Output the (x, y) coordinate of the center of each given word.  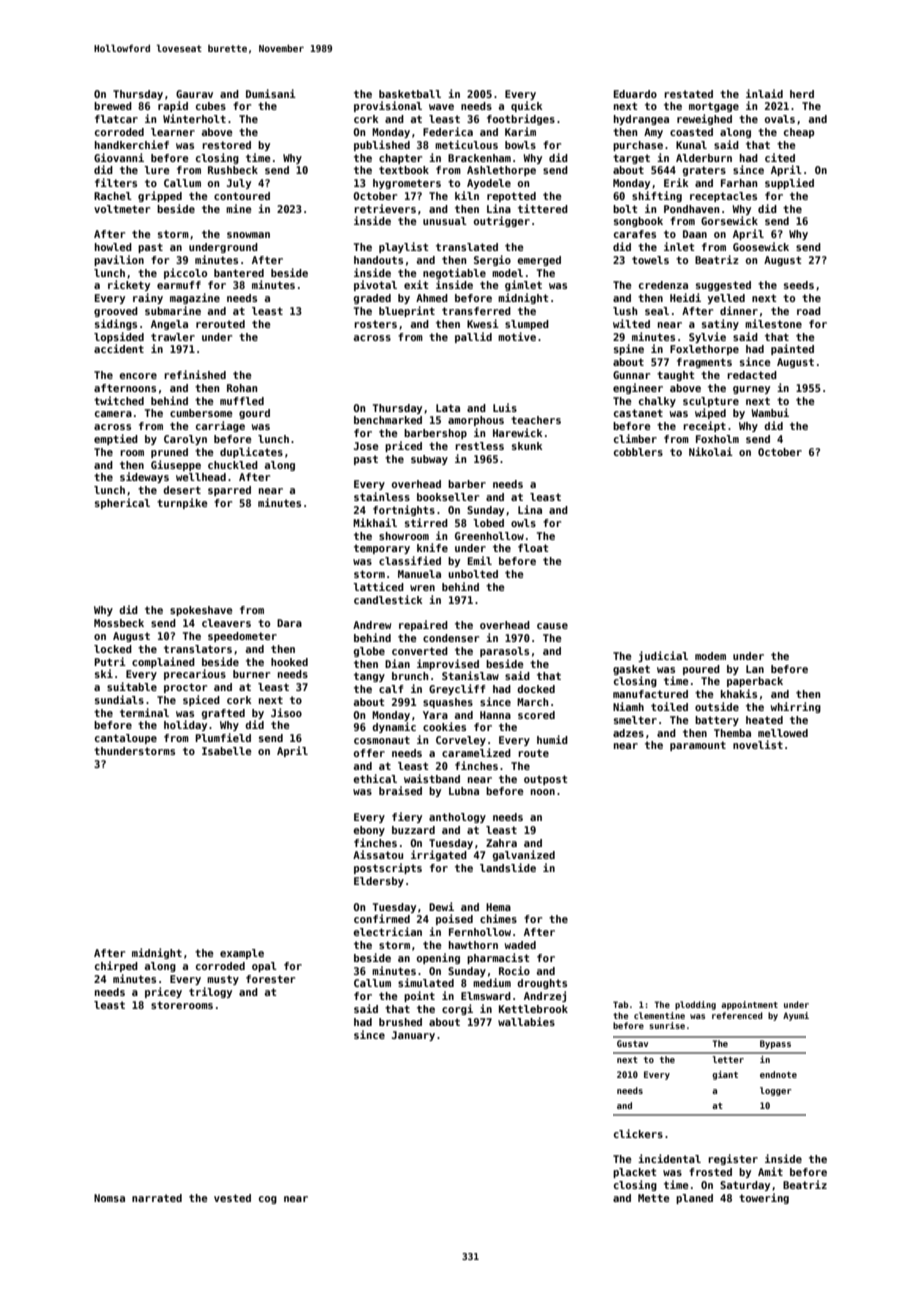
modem (710, 656)
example (242, 954)
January (413, 1036)
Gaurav (194, 94)
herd (802, 94)
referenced (737, 1015)
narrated (157, 1198)
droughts (542, 984)
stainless (382, 496)
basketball (410, 94)
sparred (229, 491)
